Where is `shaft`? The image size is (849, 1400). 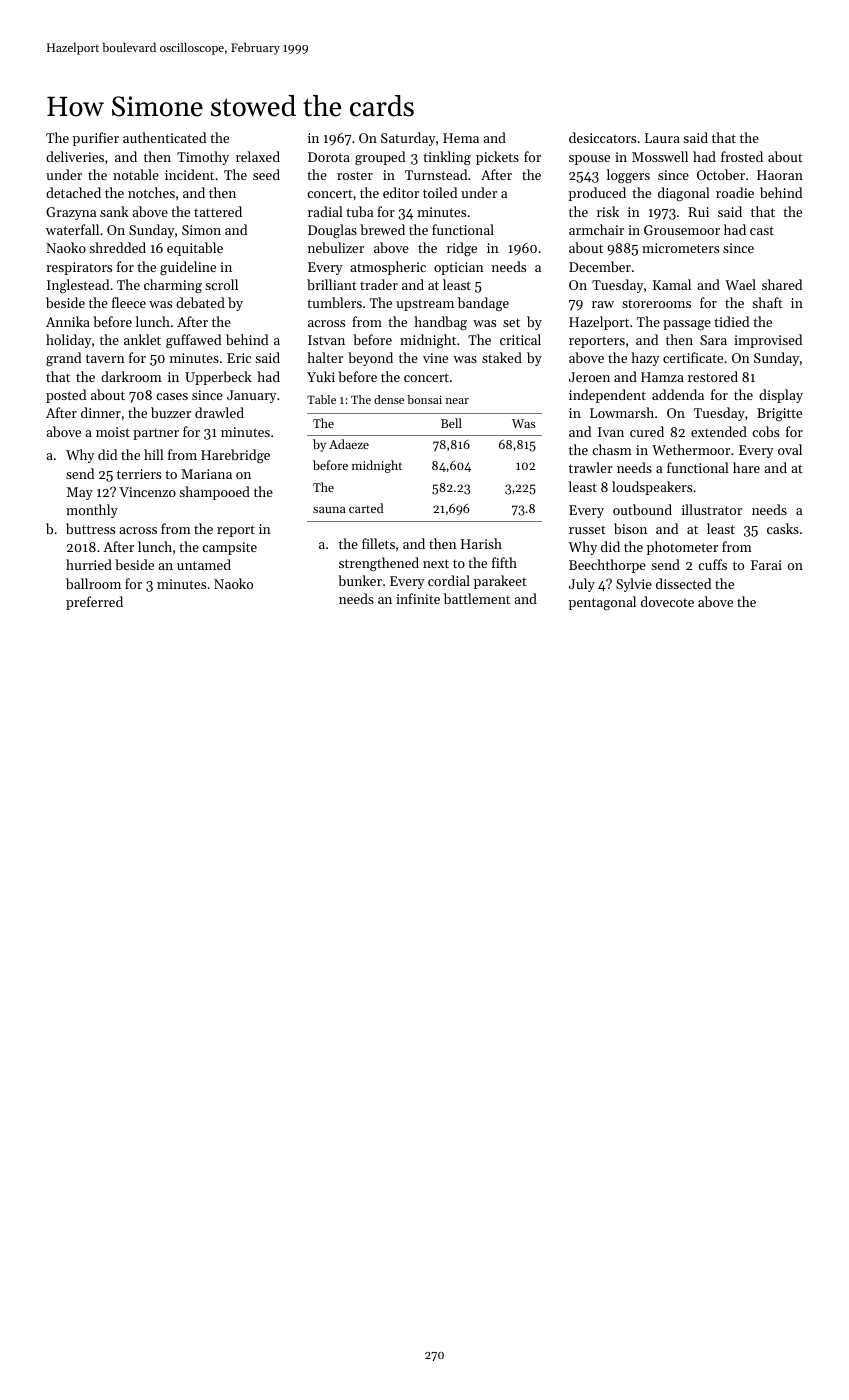 shaft is located at coordinates (767, 302).
